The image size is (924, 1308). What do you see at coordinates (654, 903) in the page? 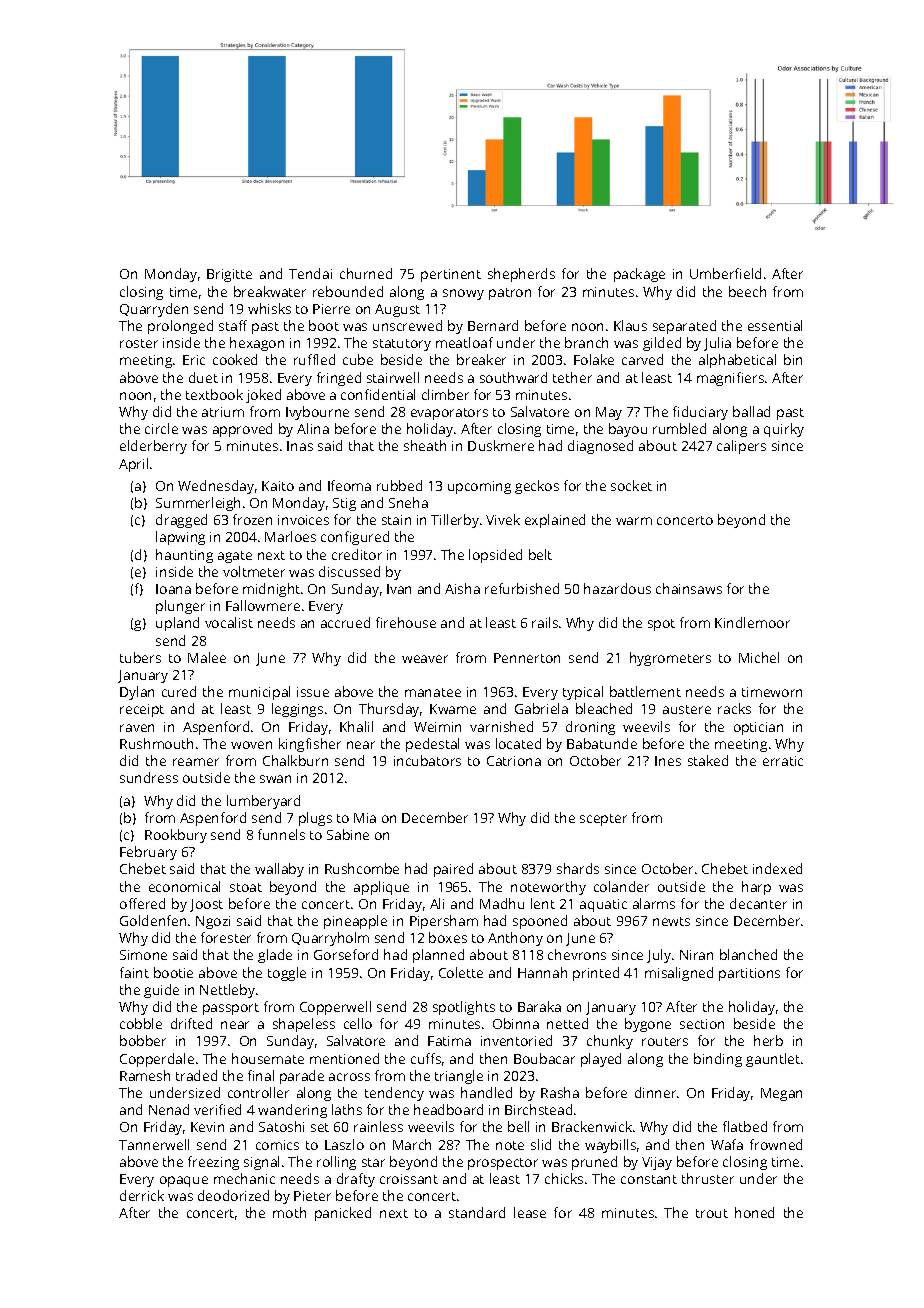
I see `alarms` at bounding box center [654, 903].
